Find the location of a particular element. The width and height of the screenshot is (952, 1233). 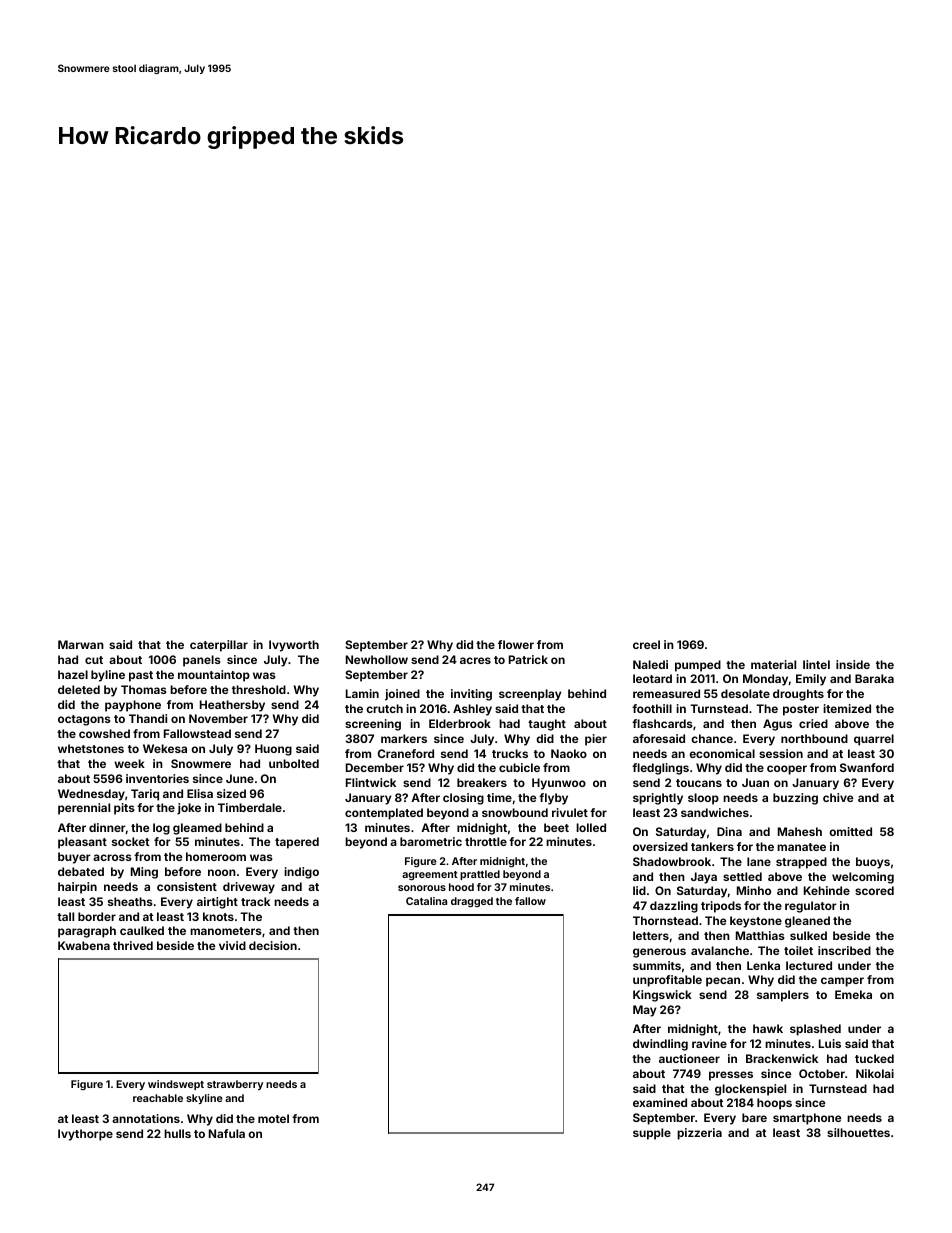

Catalina is located at coordinates (426, 901).
